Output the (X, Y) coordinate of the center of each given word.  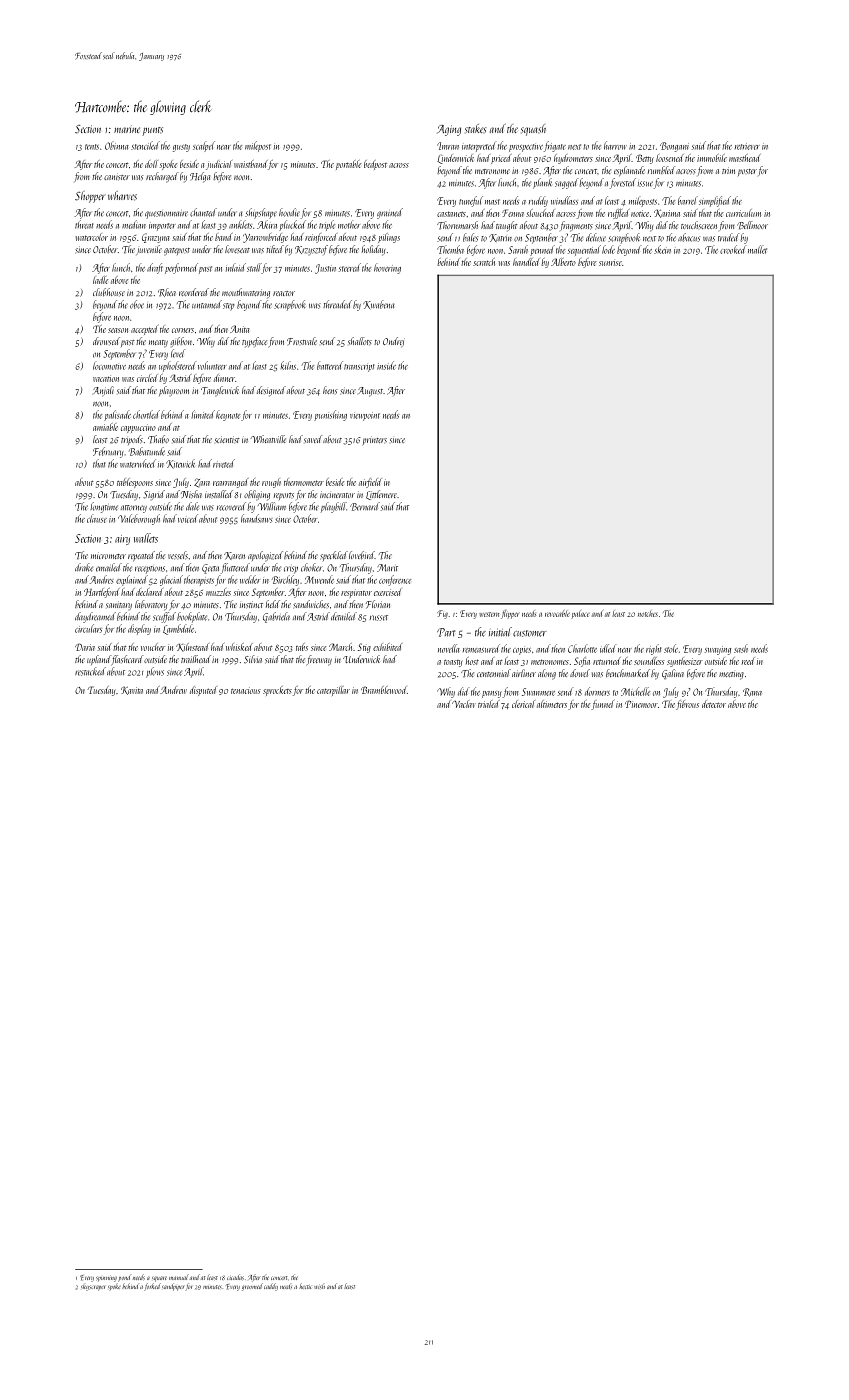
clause (97, 518)
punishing (330, 415)
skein (662, 249)
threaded (337, 304)
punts (152, 131)
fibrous (687, 705)
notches (648, 614)
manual (179, 1277)
